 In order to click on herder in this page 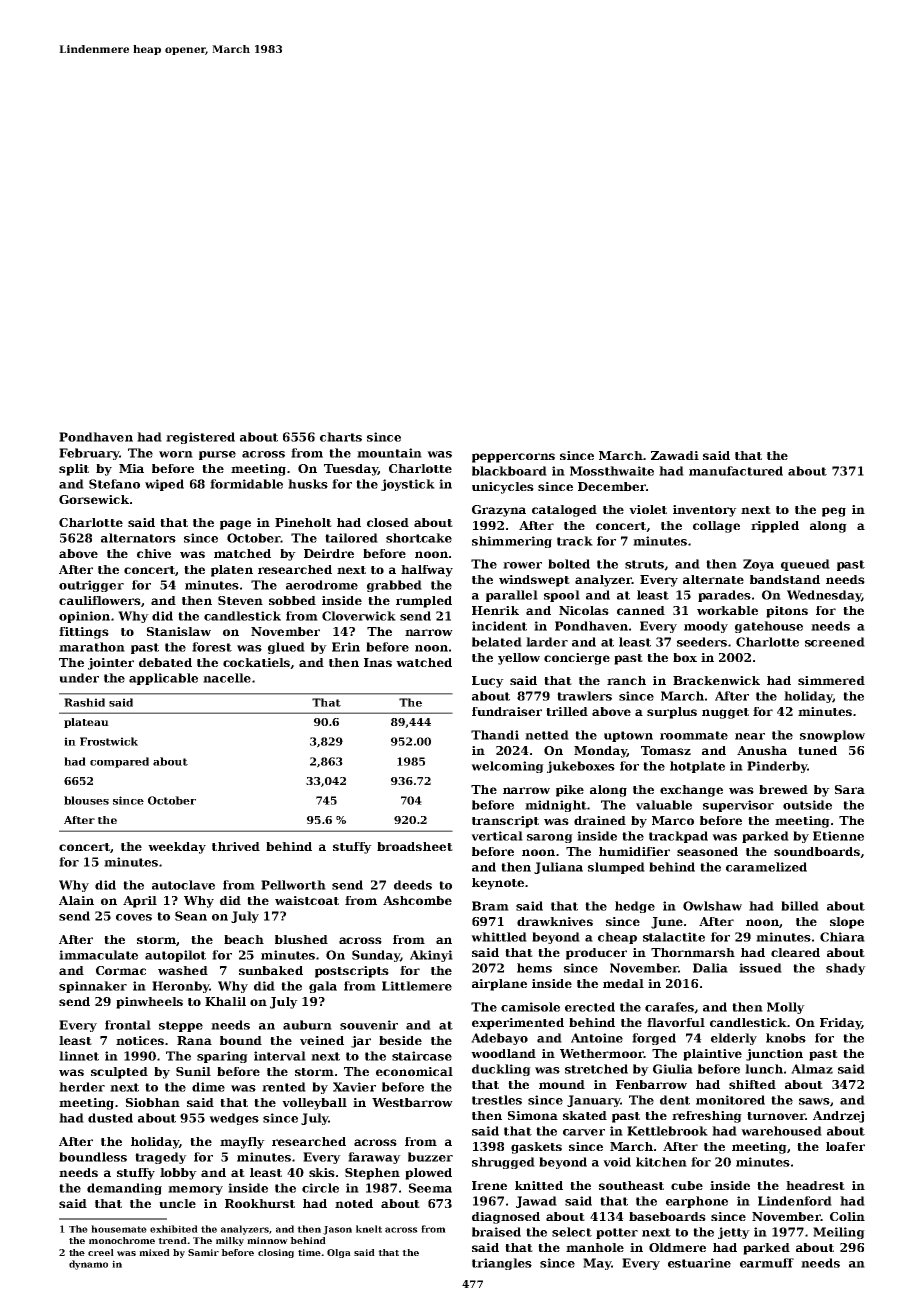, I will do `click(82, 1087)`.
